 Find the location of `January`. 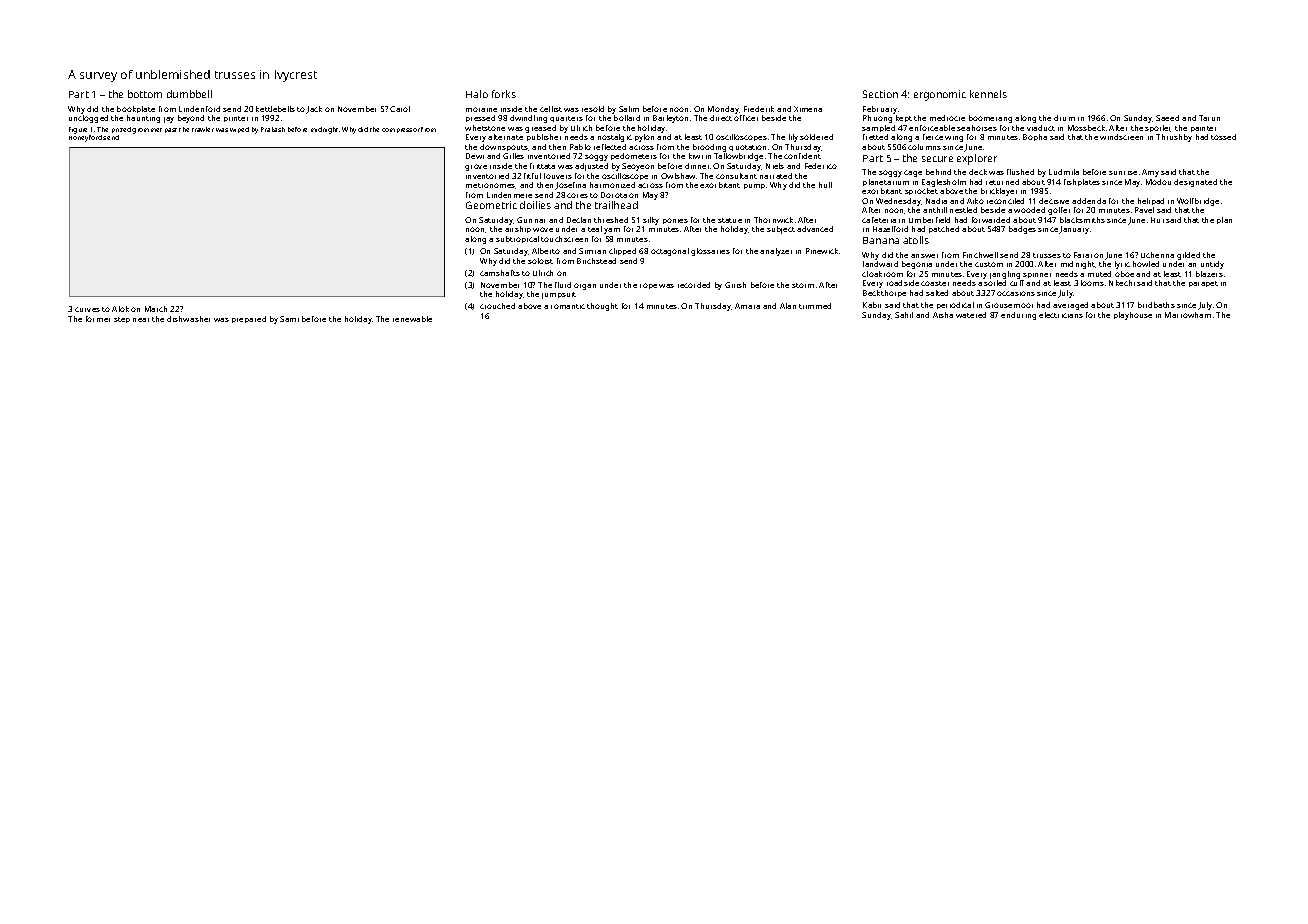

January is located at coordinates (1074, 230).
